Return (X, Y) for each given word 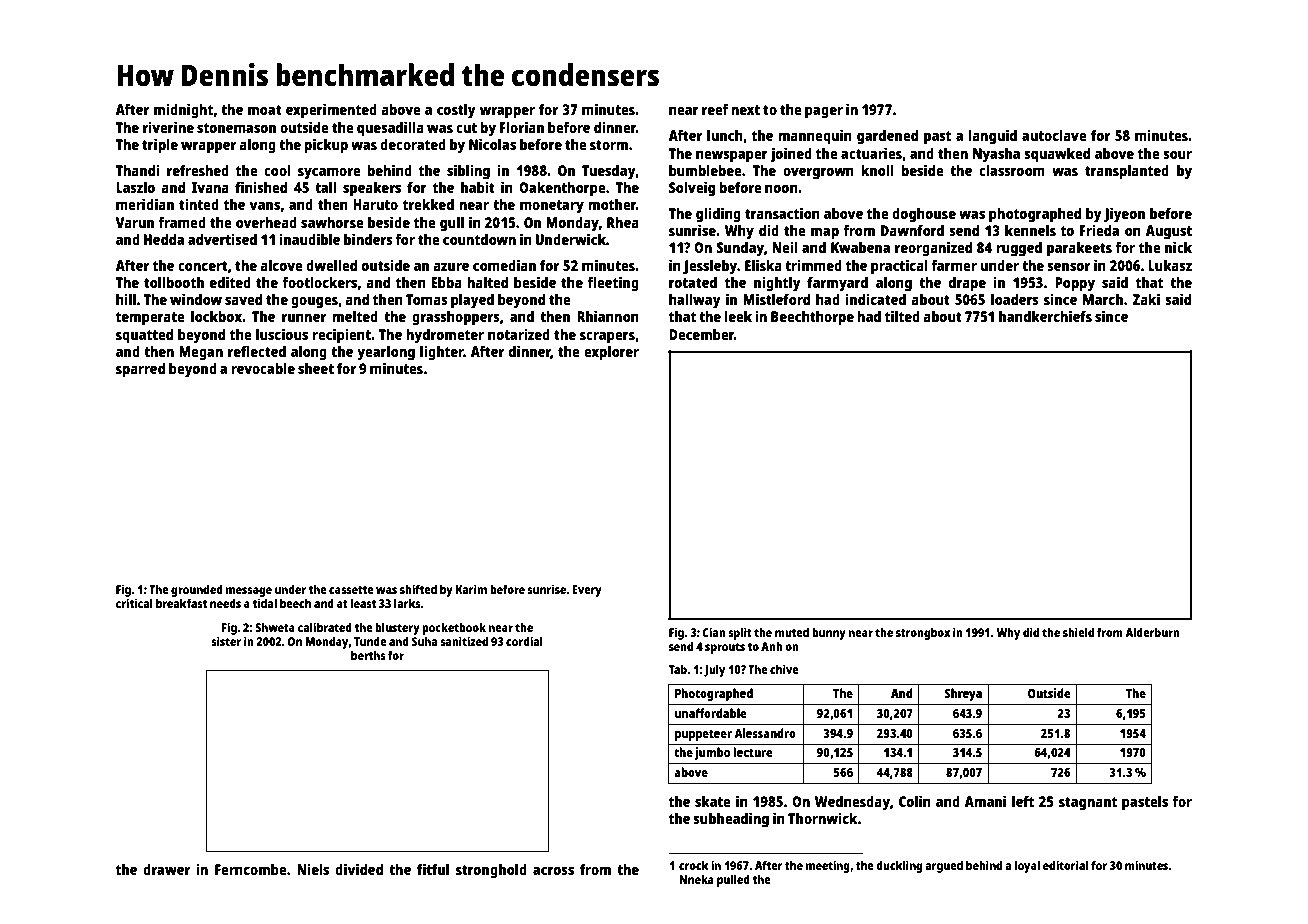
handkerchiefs (1045, 316)
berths (368, 655)
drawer (166, 869)
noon (781, 189)
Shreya (963, 694)
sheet (316, 368)
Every (587, 591)
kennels (1030, 230)
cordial (524, 641)
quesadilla (390, 129)
